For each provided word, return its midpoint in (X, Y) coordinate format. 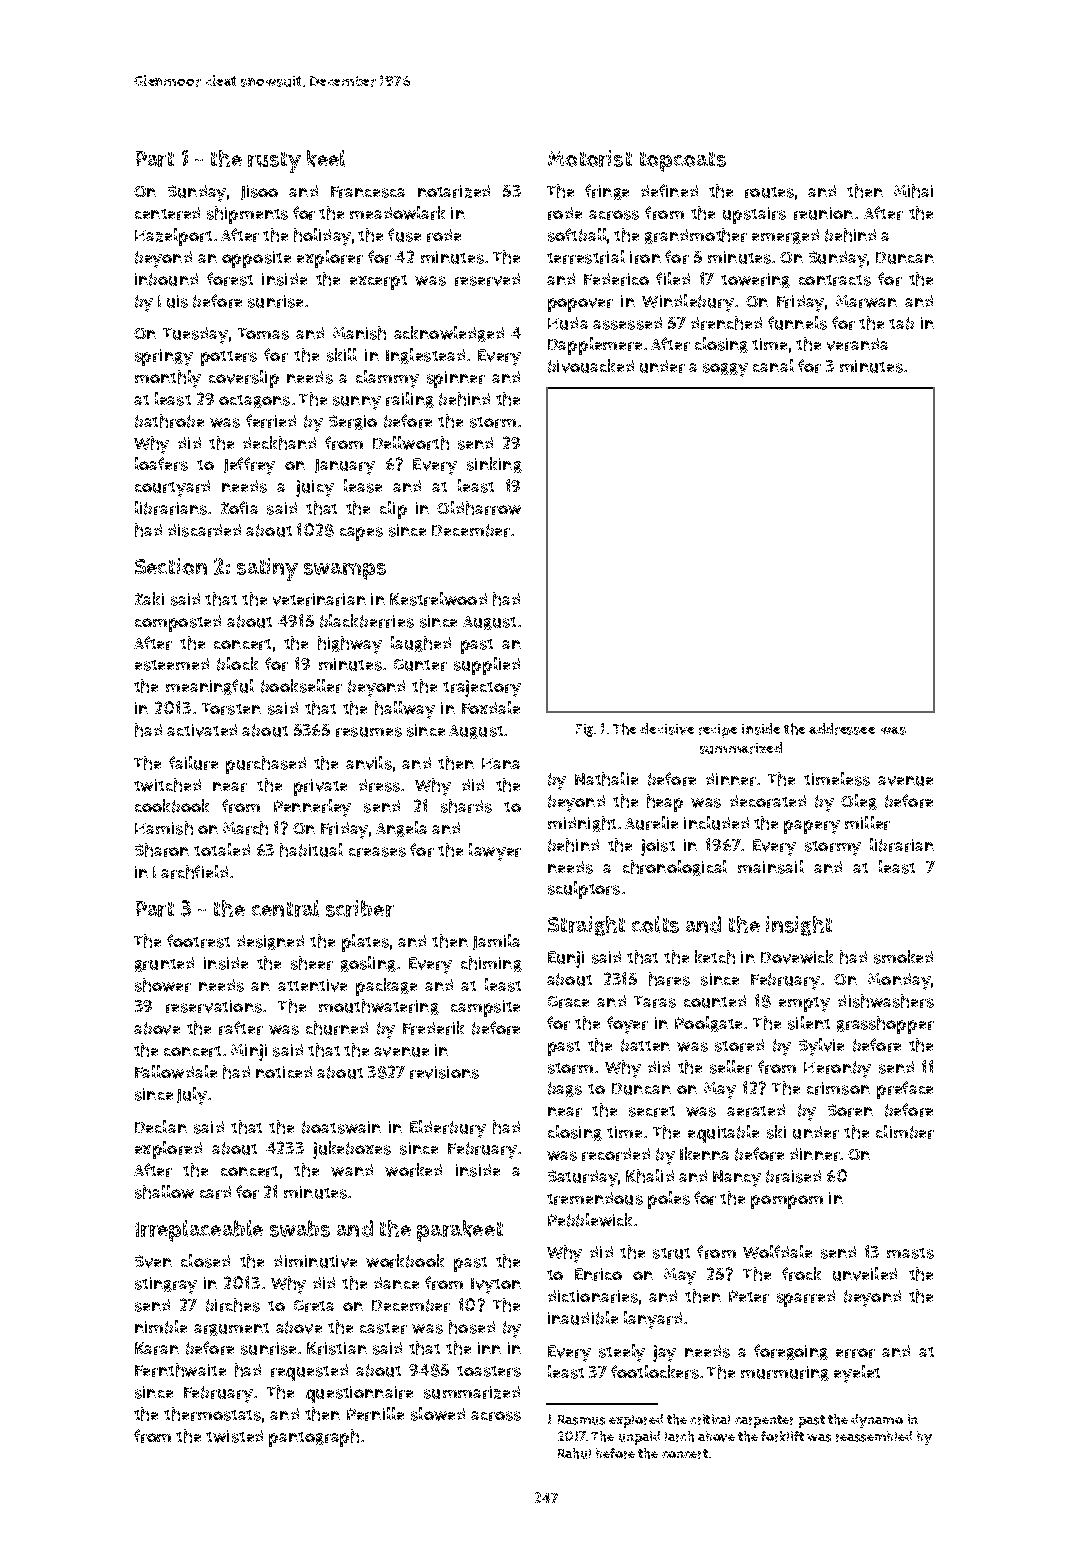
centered (167, 213)
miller (867, 823)
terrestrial (586, 257)
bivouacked (591, 366)
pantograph (314, 1438)
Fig (584, 730)
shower (163, 985)
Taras (655, 1002)
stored (739, 1045)
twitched (167, 785)
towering (755, 280)
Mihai (913, 191)
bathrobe (169, 421)
